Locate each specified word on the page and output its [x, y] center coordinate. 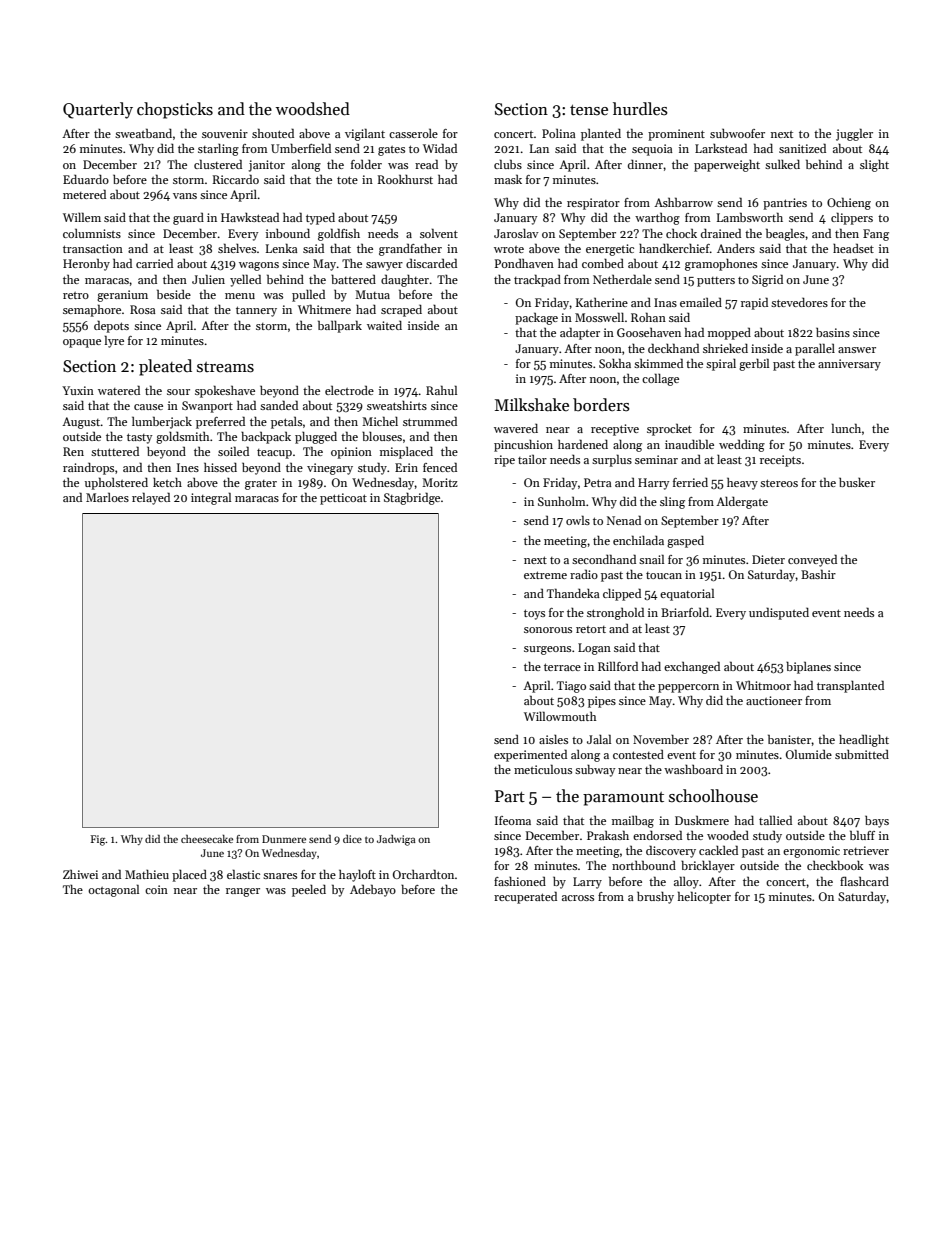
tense [589, 110]
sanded [279, 405]
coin [156, 889]
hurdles [640, 109]
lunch [846, 428]
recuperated [525, 897]
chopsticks [175, 110]
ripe [504, 461]
